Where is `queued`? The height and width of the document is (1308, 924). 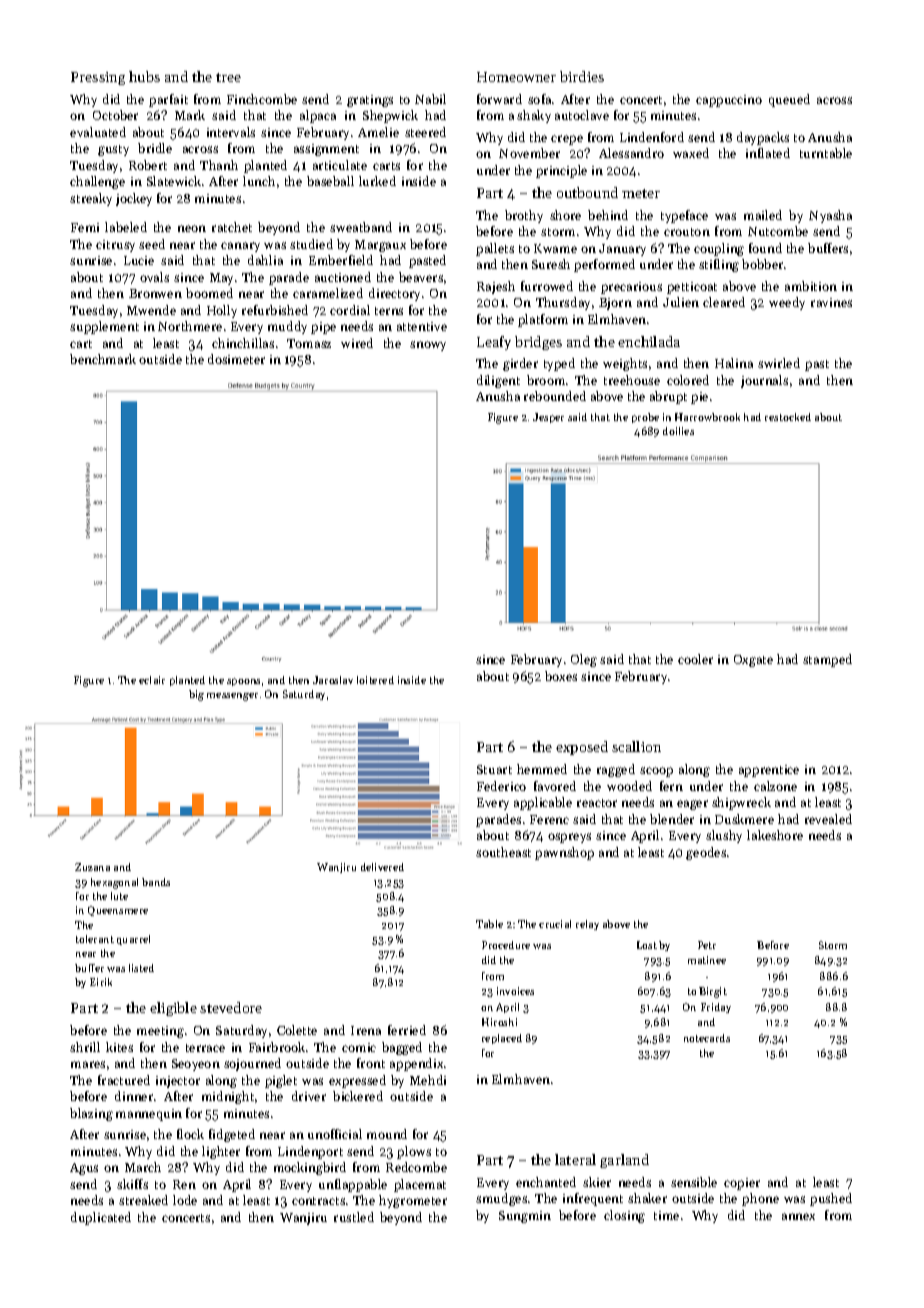 queued is located at coordinates (789, 100).
